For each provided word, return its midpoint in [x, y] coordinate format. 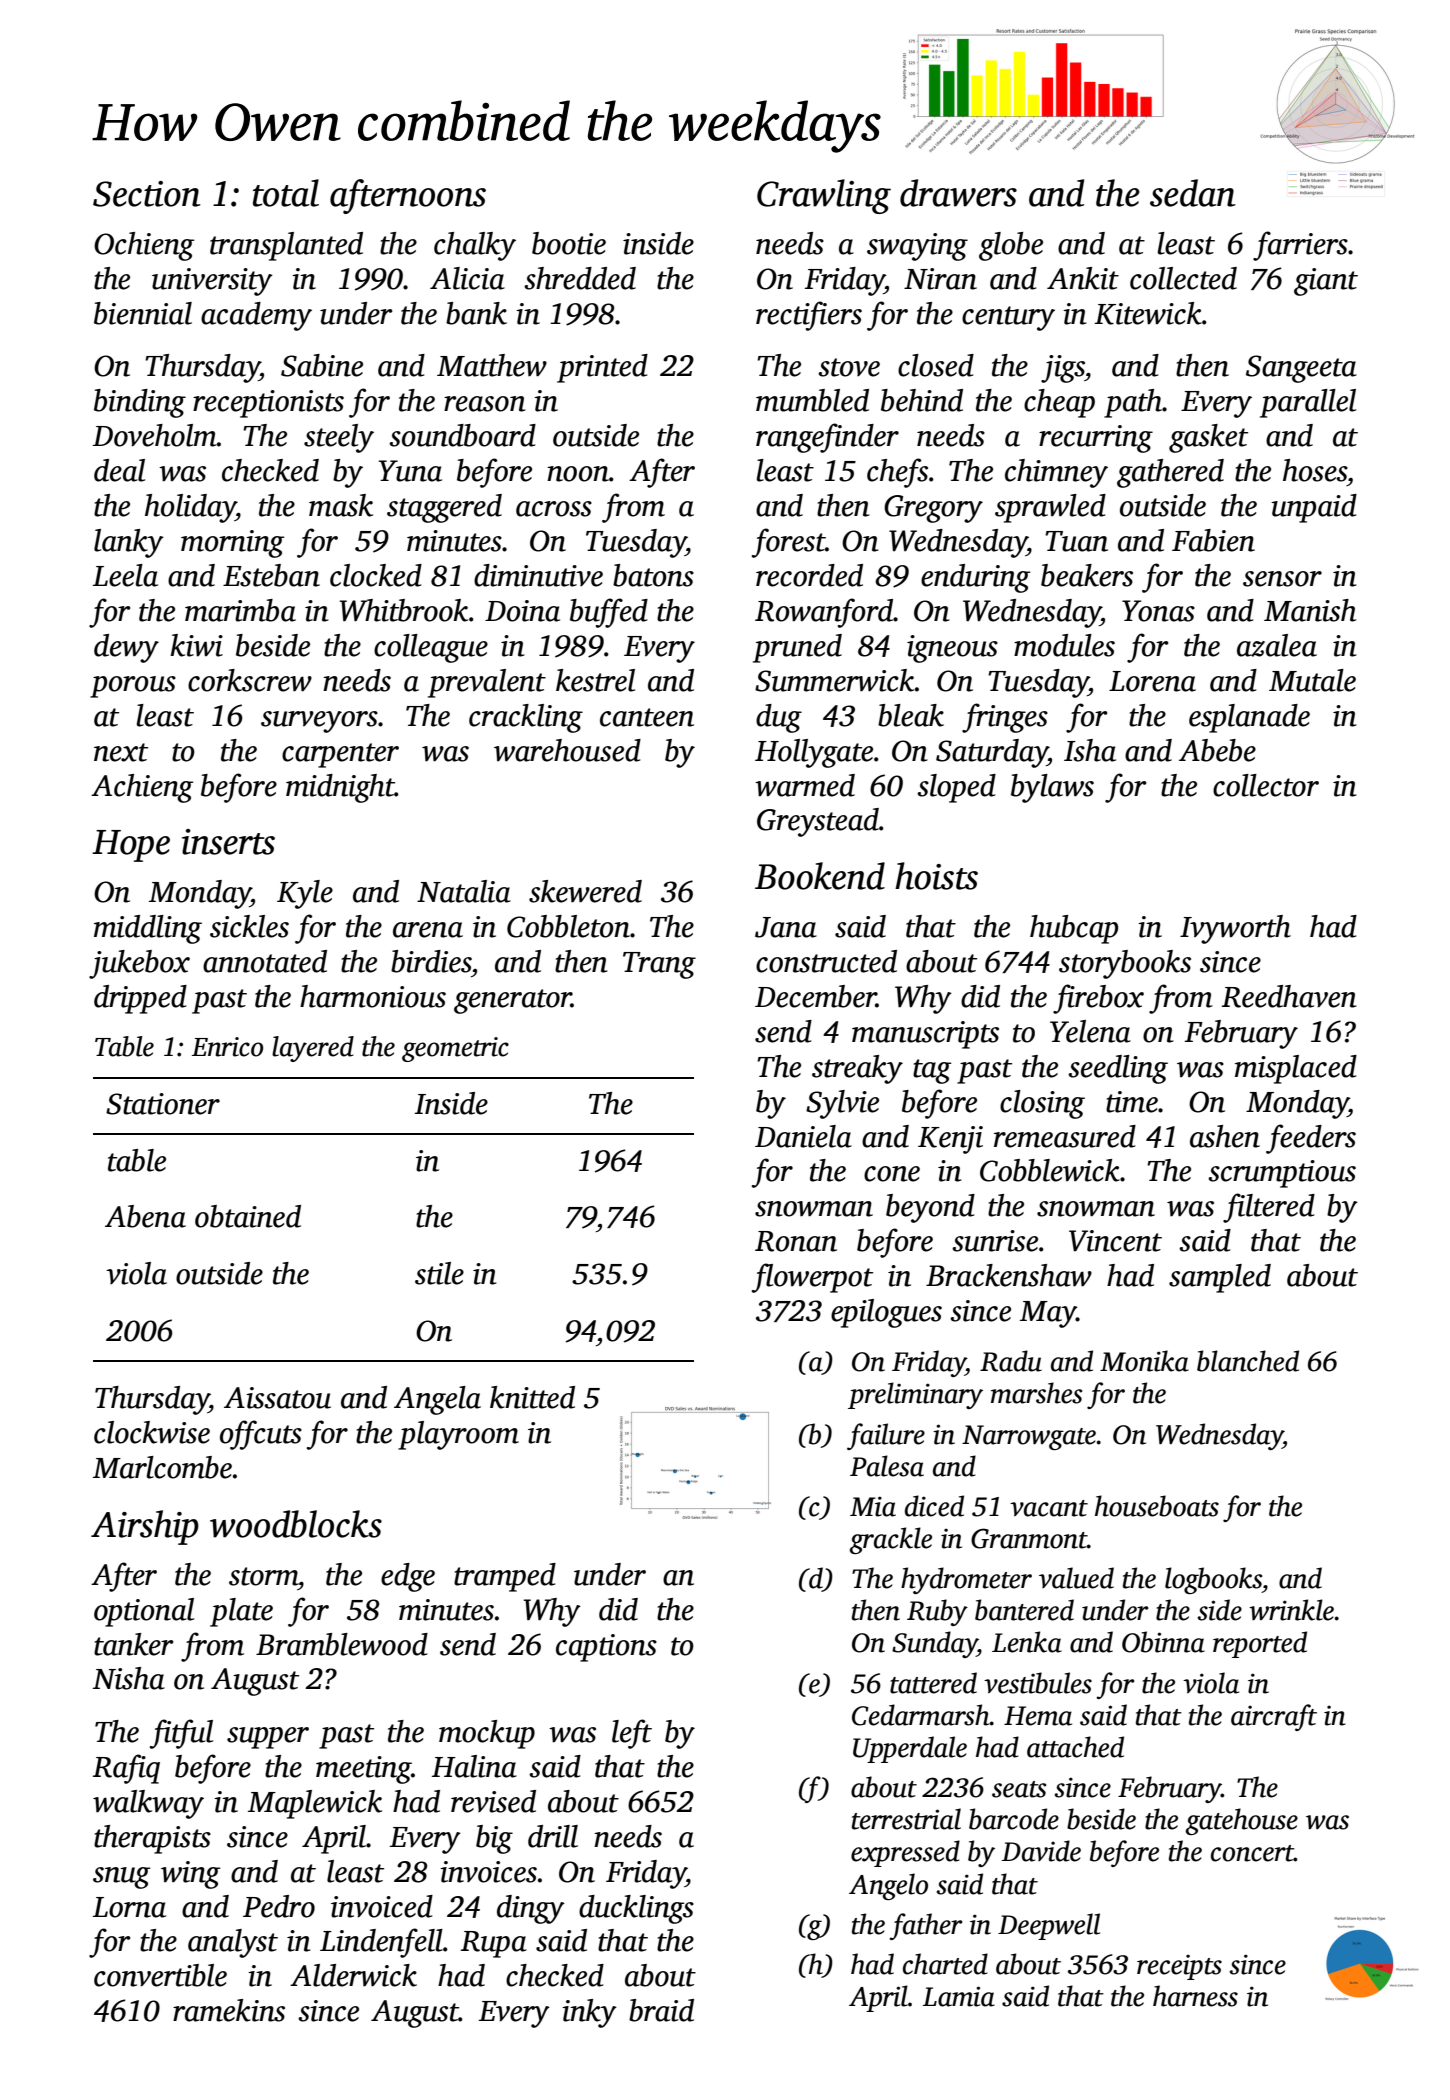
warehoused [567, 750]
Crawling [824, 196]
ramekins [229, 2010]
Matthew [492, 365]
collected [1183, 278]
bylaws [1052, 788]
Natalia [464, 891]
